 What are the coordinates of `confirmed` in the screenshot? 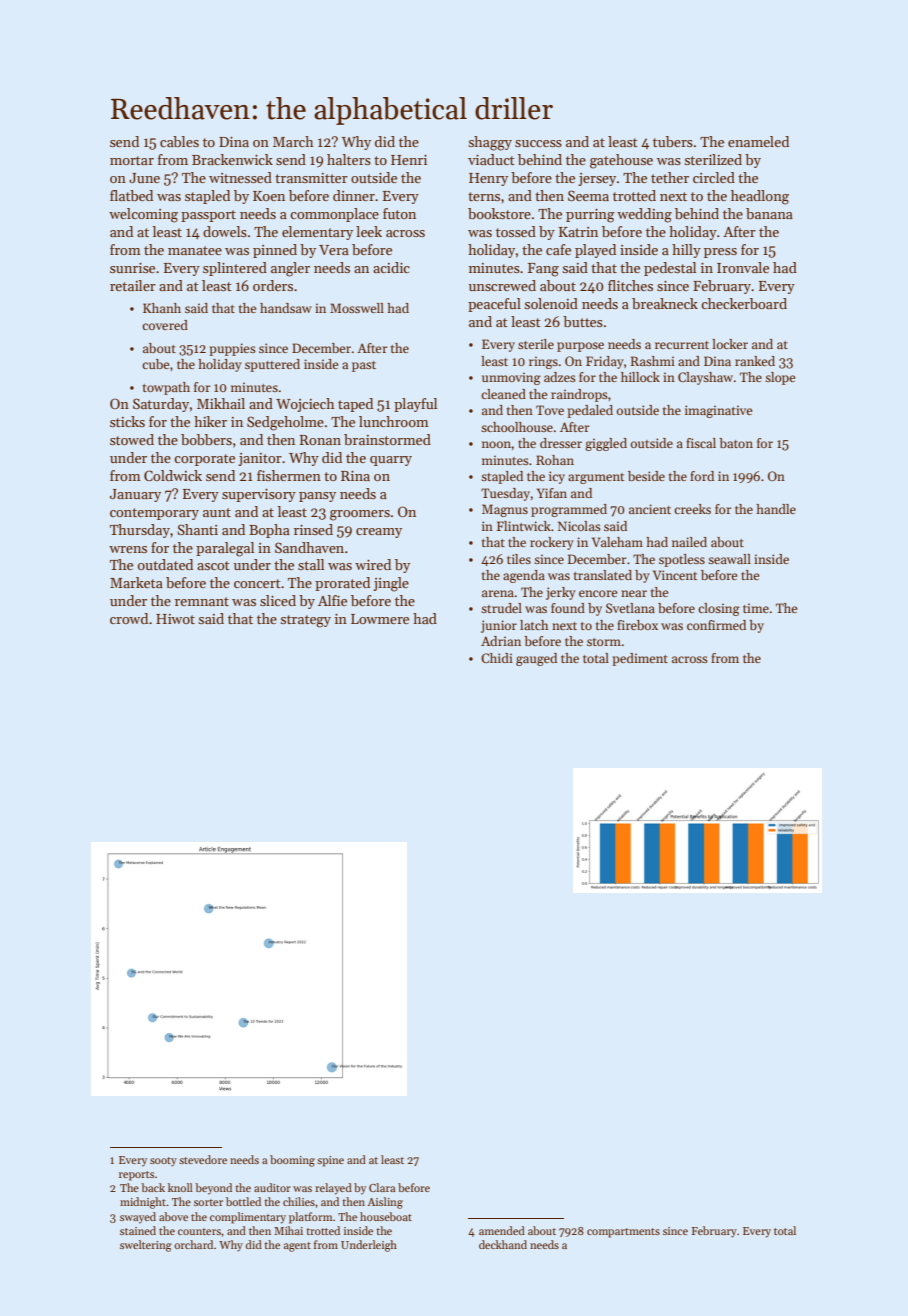 It's located at (716, 625).
